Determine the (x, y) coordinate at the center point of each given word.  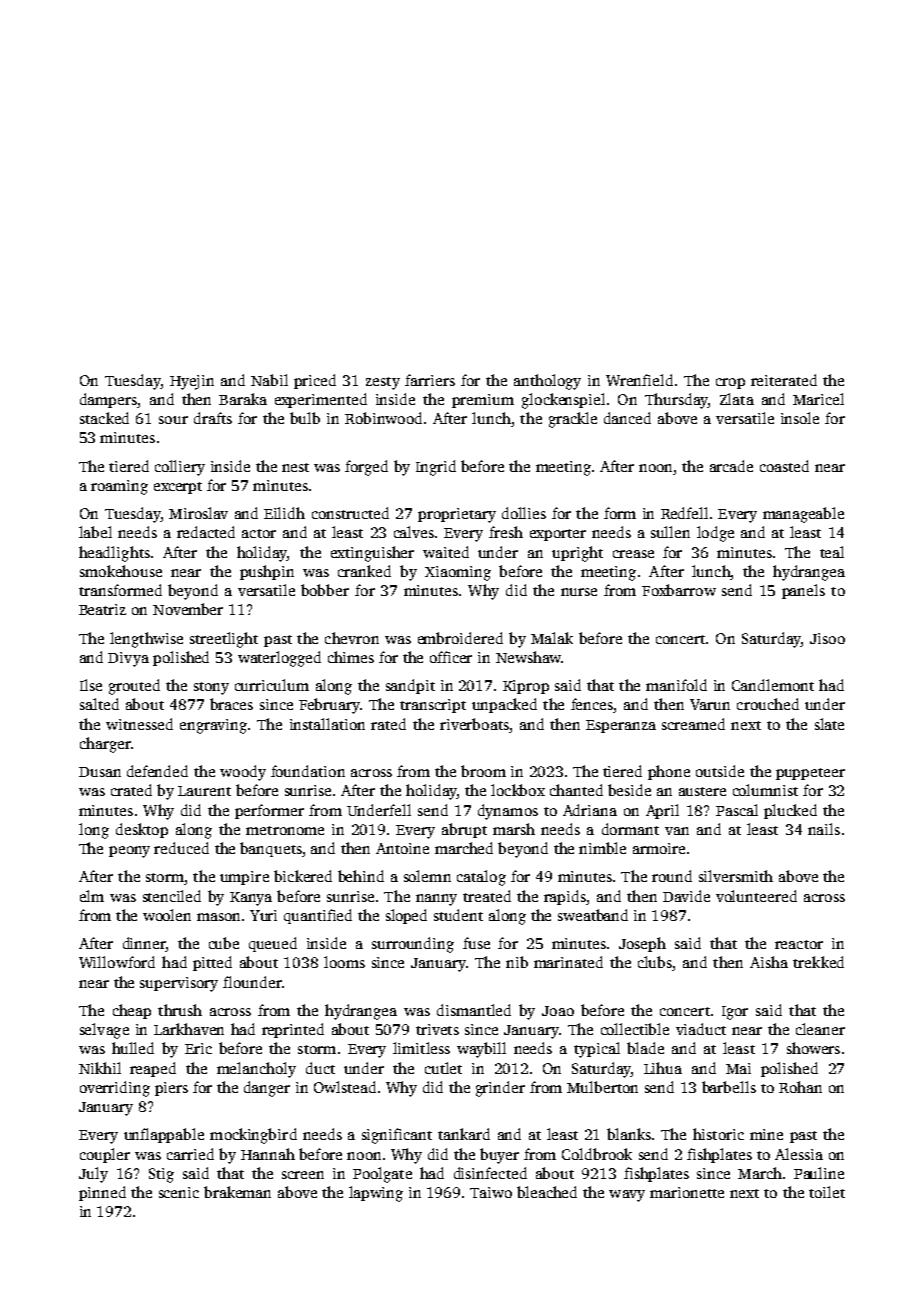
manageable (803, 515)
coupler (105, 1155)
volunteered (756, 896)
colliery (180, 468)
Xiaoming (458, 573)
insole (800, 418)
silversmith (736, 876)
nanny (436, 900)
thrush (180, 1010)
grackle (573, 420)
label (95, 532)
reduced (181, 848)
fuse (476, 943)
